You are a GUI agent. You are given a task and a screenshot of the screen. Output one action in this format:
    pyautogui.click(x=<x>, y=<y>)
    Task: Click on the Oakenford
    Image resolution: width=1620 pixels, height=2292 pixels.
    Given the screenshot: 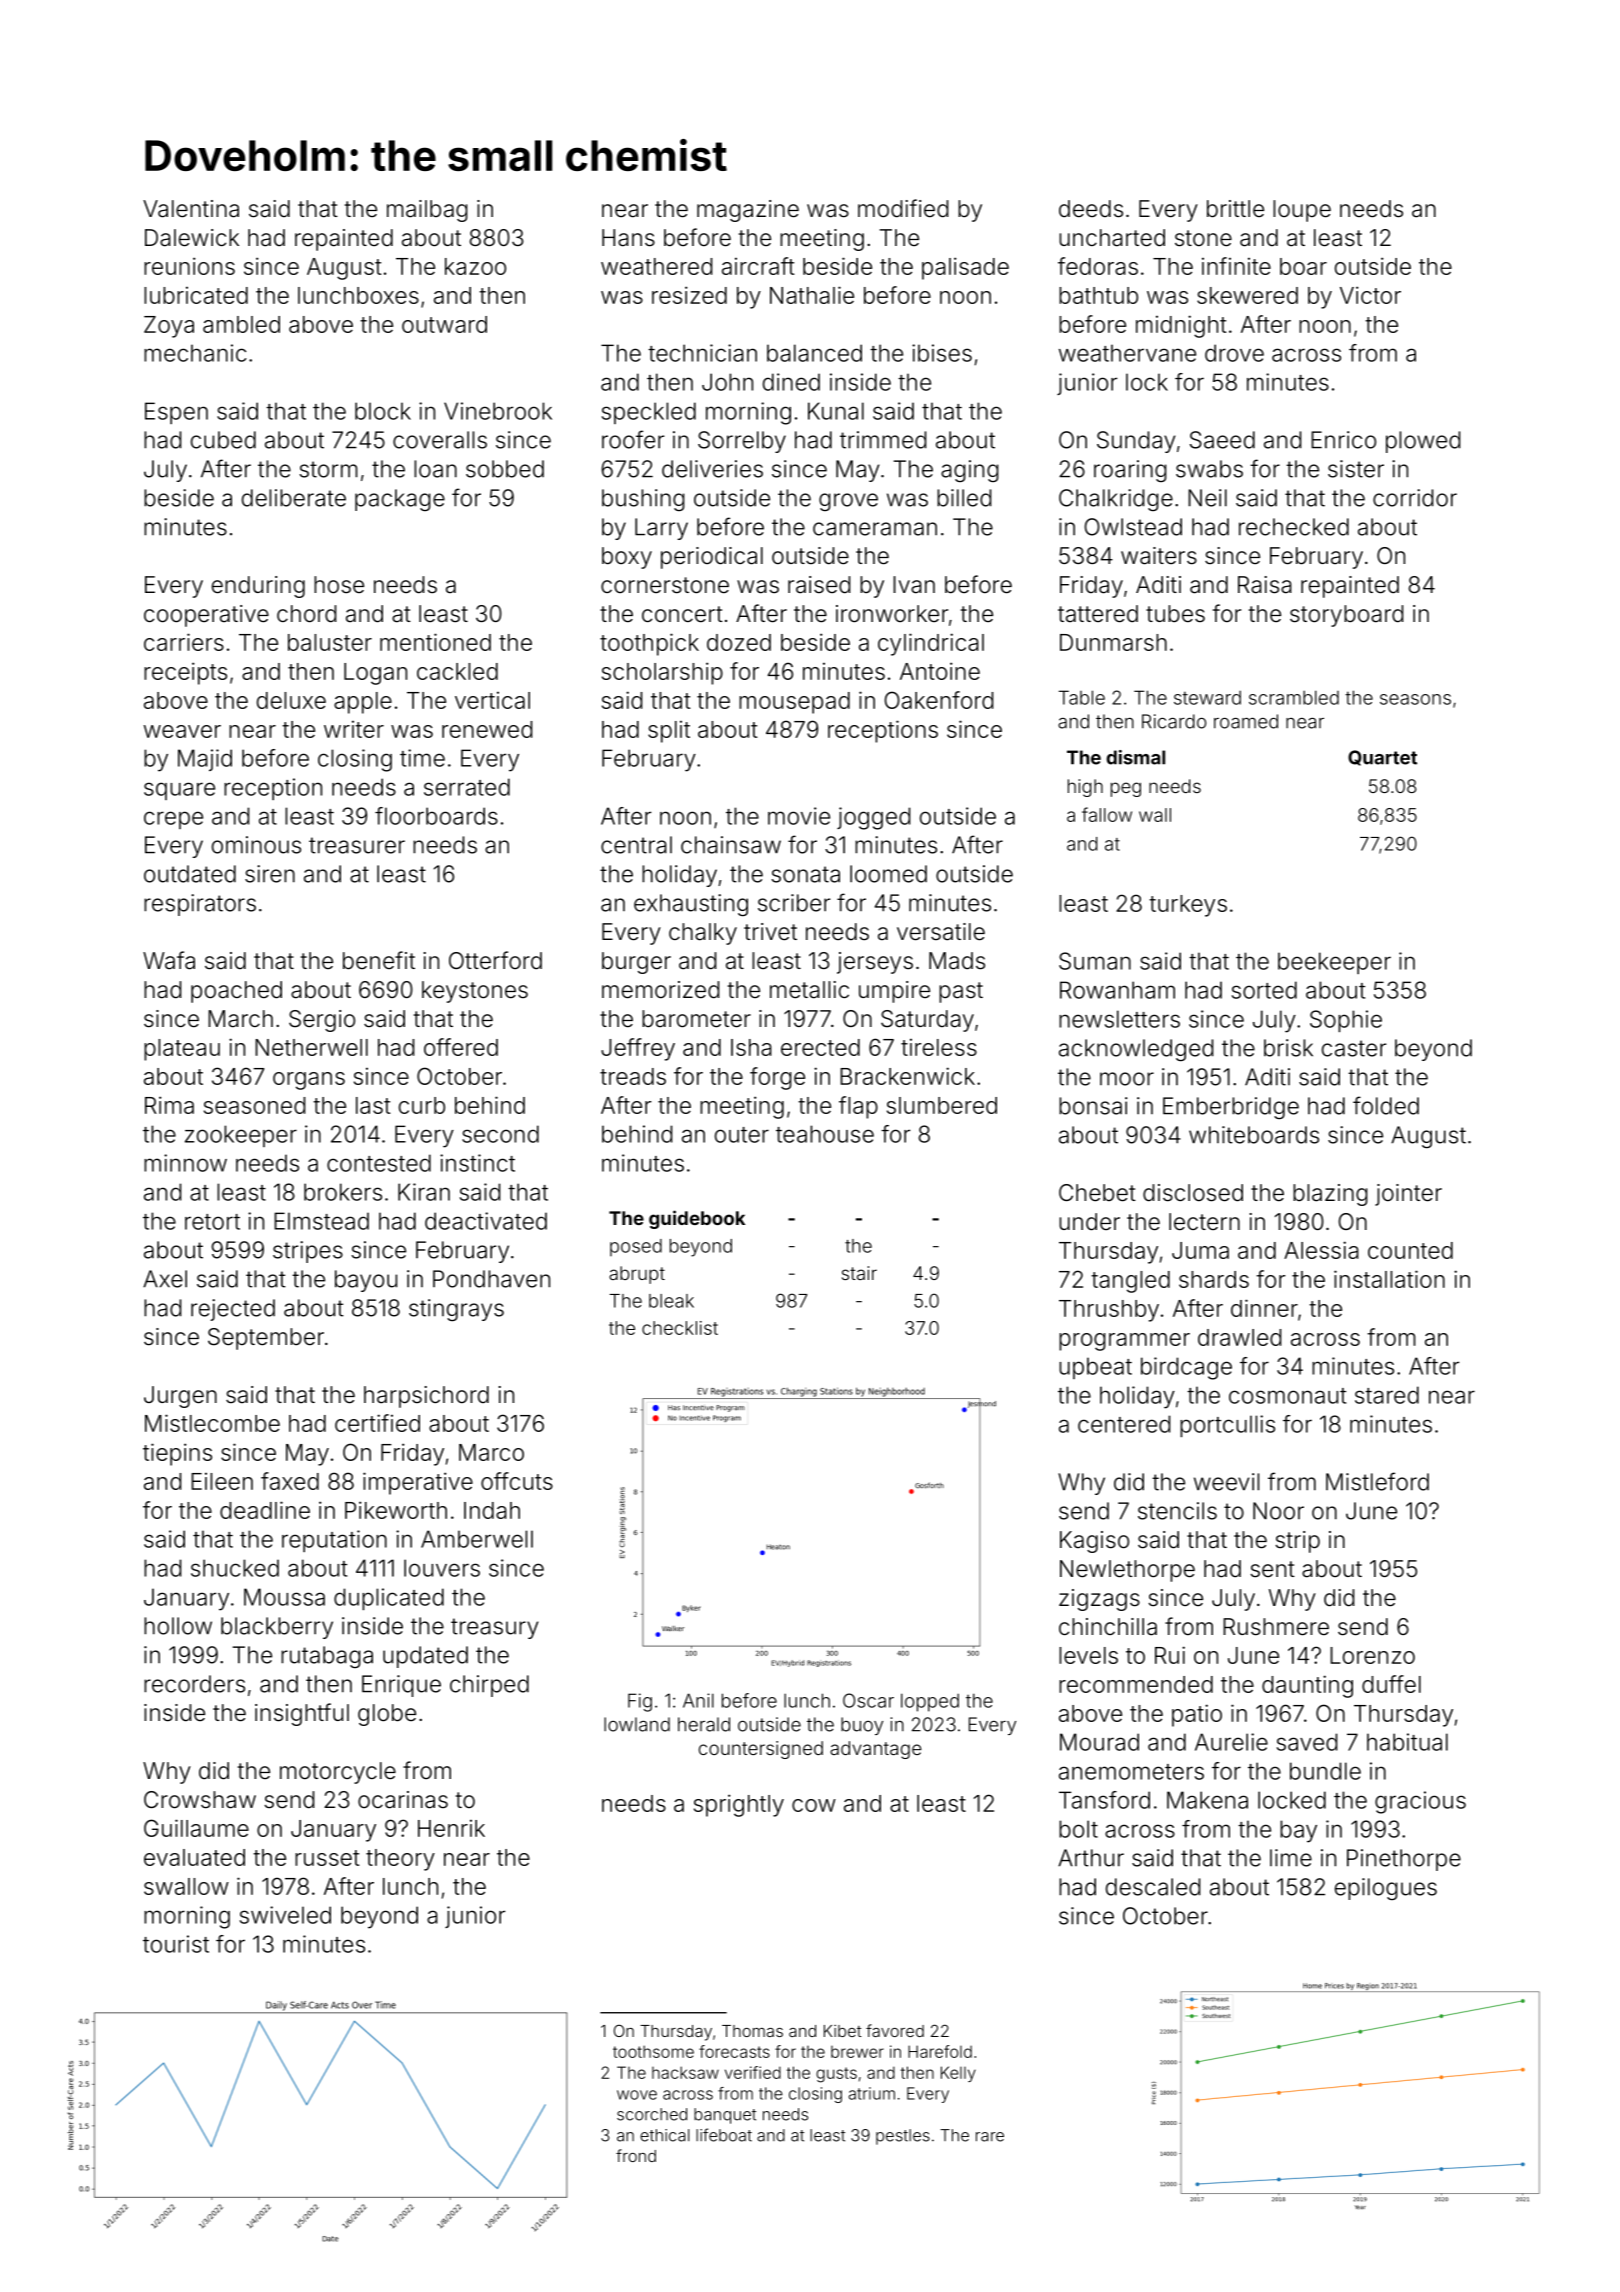 What is the action you would take?
    pyautogui.click(x=938, y=700)
